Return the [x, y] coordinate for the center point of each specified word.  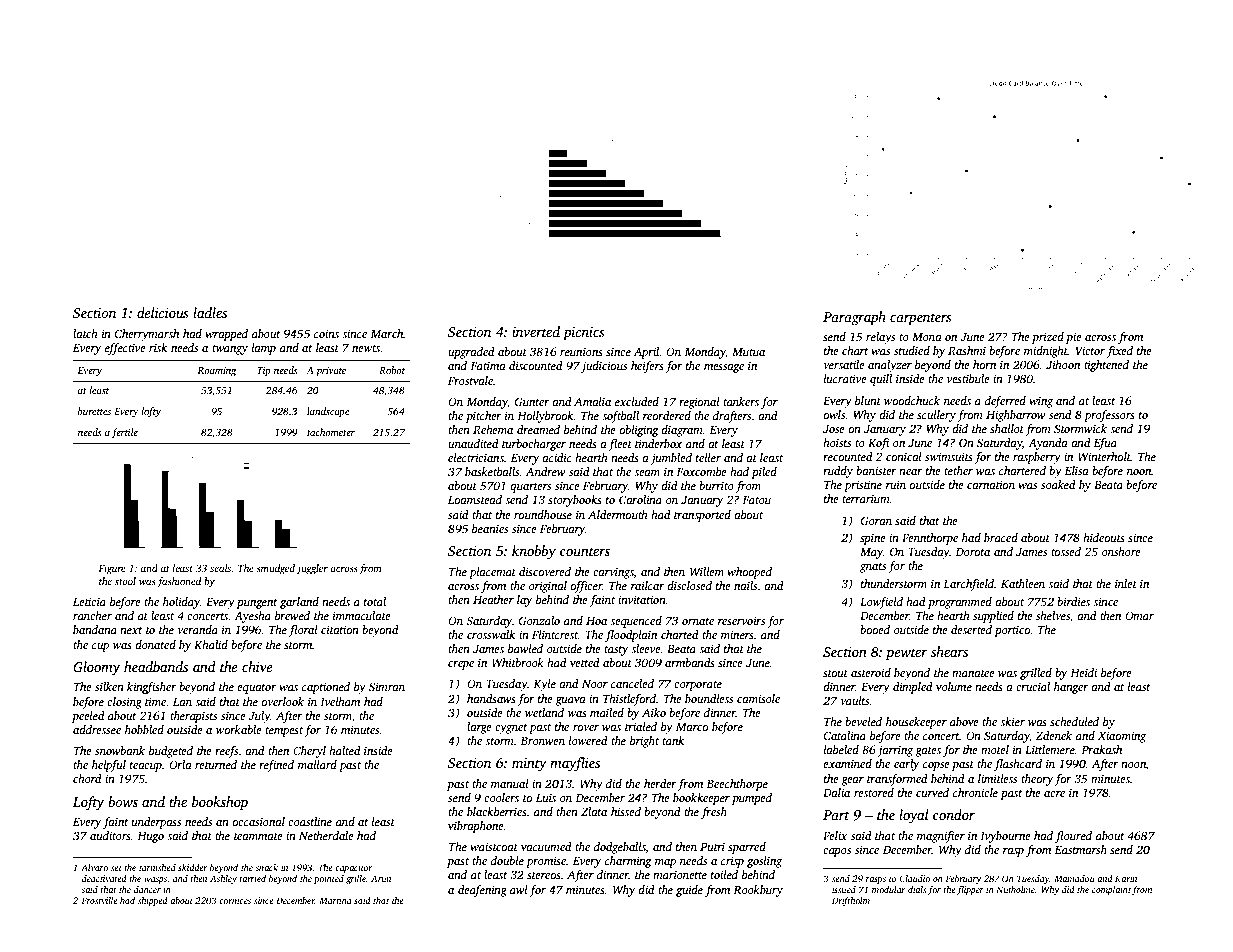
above [964, 721]
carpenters [921, 319]
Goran [876, 520]
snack [266, 867]
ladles [210, 312]
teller [708, 457]
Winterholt [1104, 456]
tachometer [331, 432]
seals [220, 568]
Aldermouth [618, 514]
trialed [641, 726]
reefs [226, 752]
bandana [95, 629]
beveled [863, 721]
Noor [595, 684]
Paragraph [854, 318]
